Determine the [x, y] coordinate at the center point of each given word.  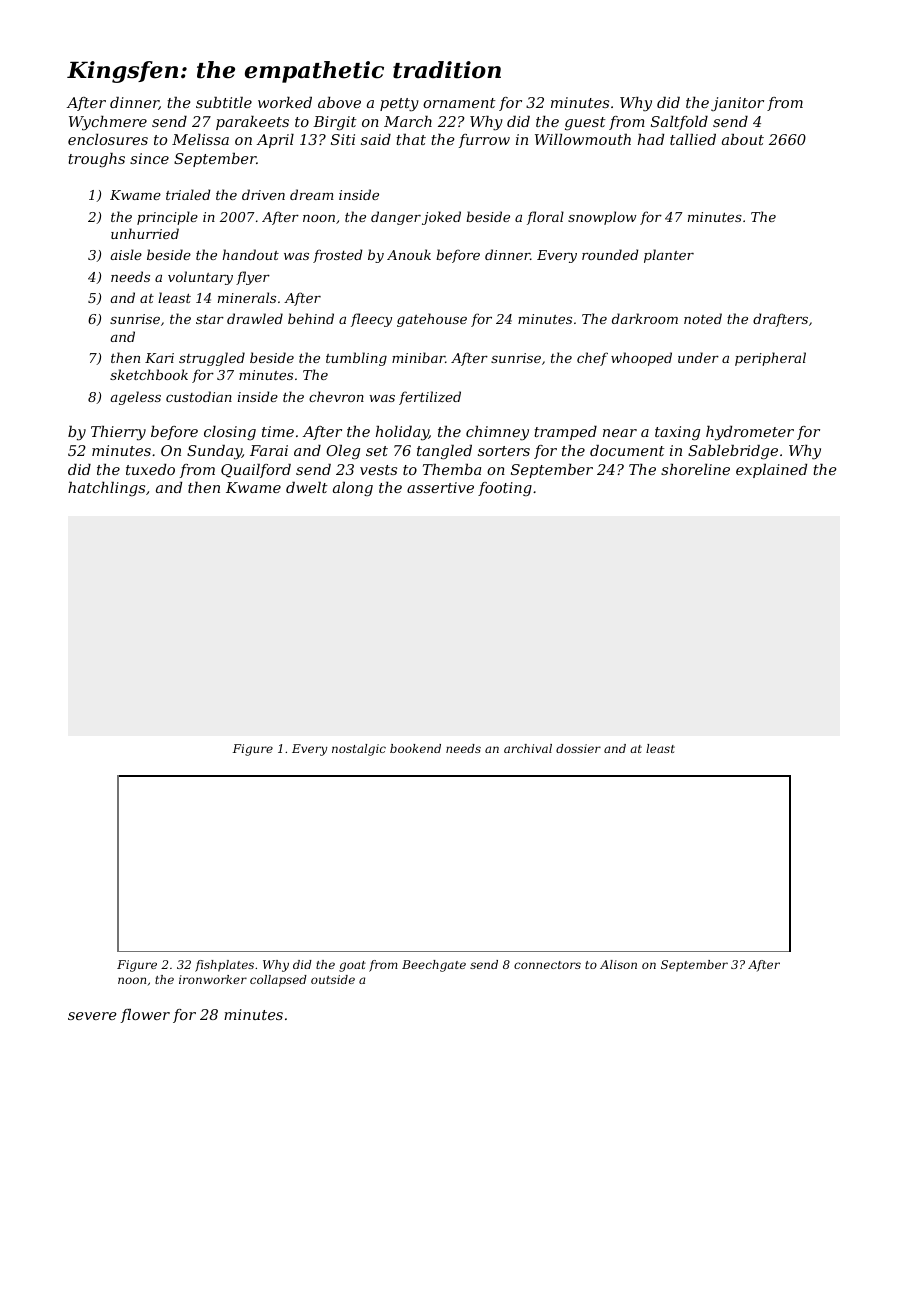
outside [333, 979]
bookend [415, 748]
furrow [484, 141]
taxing [677, 433]
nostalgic [359, 750]
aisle [126, 254]
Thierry [118, 433]
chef [592, 359]
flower [145, 1016]
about [743, 139]
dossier [578, 748]
